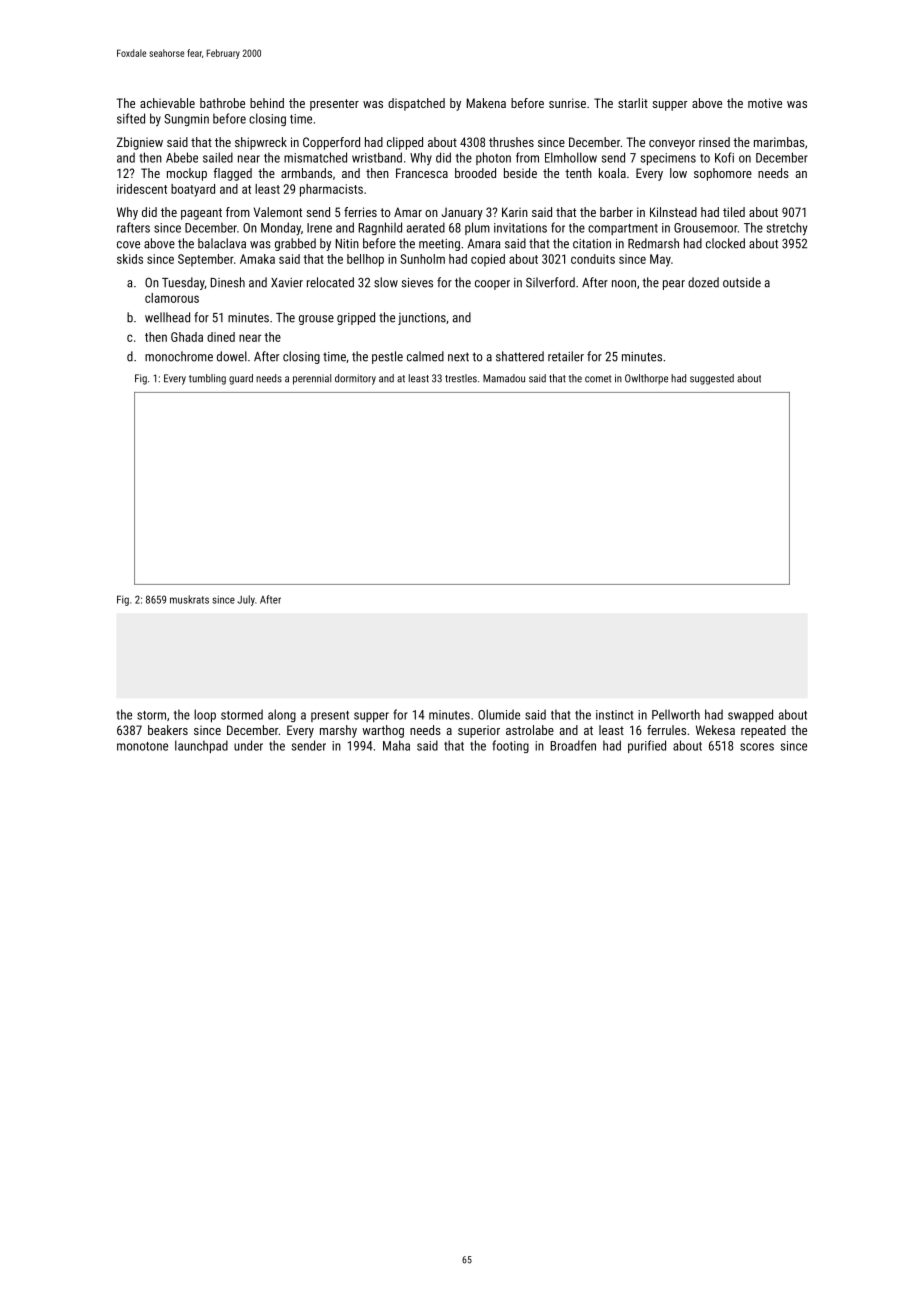 This screenshot has height=1308, width=924. Describe the element at coordinates (492, 285) in the screenshot. I see `cooper` at that location.
